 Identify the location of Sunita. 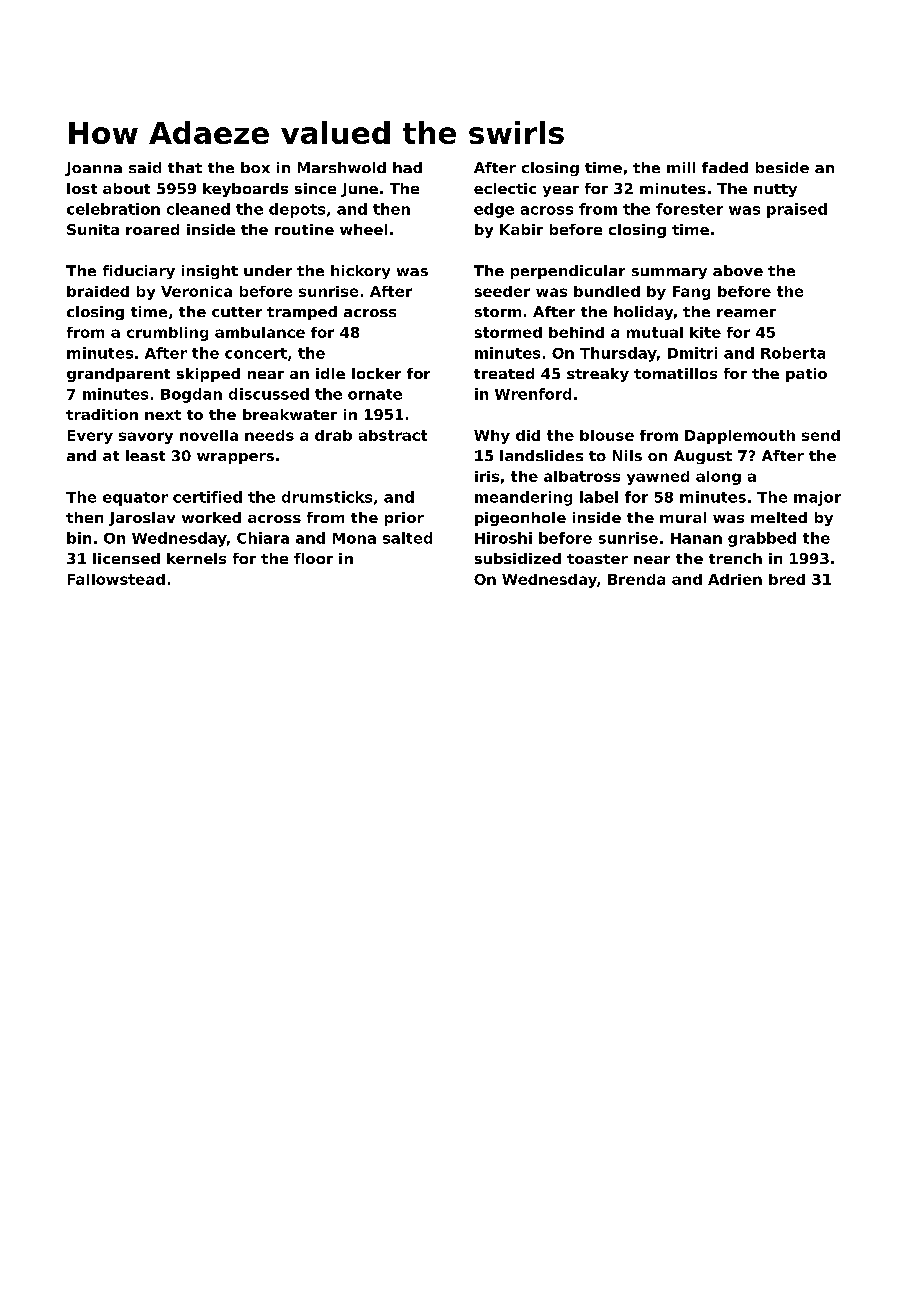
(93, 229).
